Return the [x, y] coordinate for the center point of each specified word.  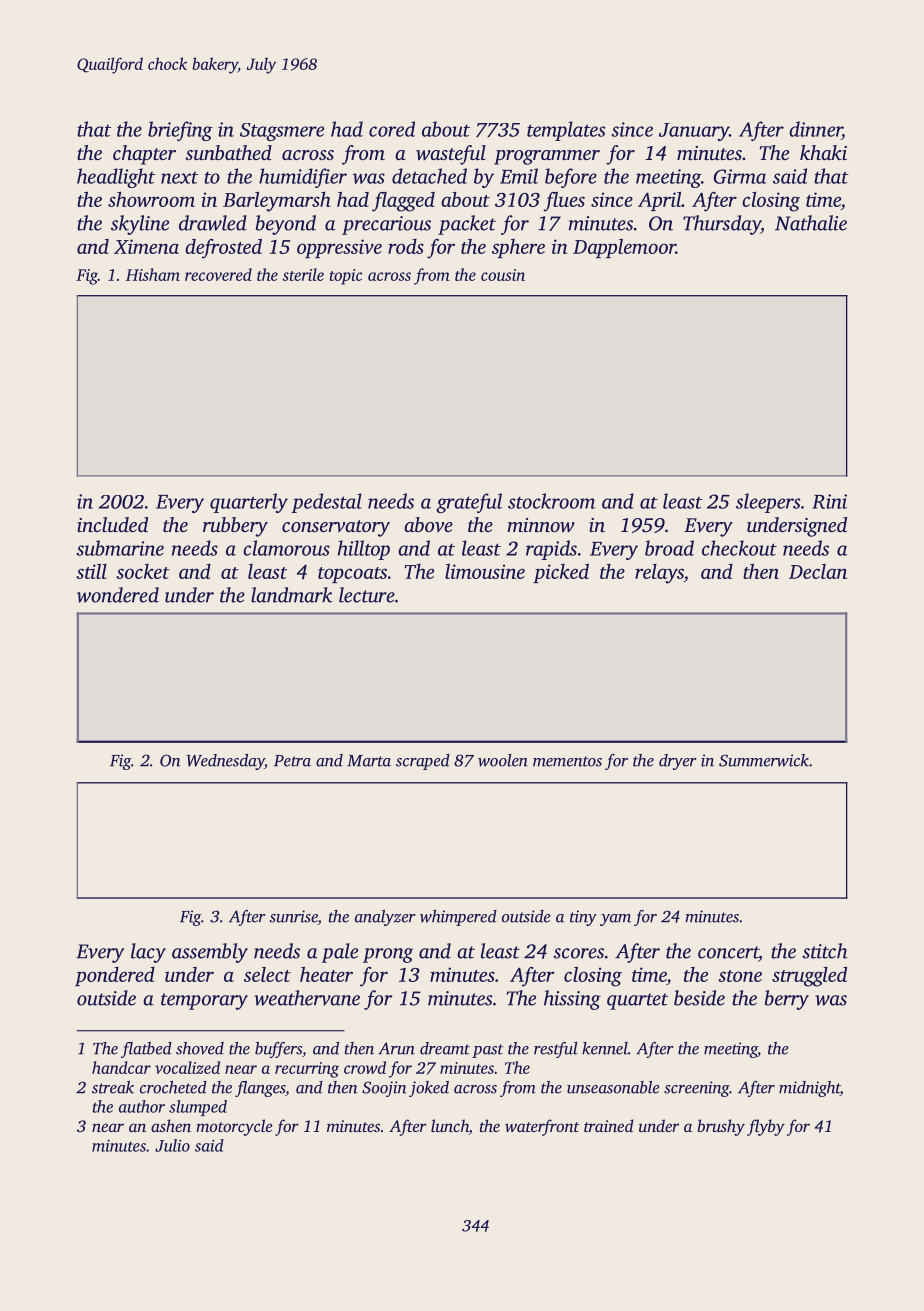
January [694, 132]
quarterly [249, 503]
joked [429, 1089]
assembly [210, 953]
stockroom [551, 501]
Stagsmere [282, 132]
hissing [572, 1000]
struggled [809, 977]
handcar [121, 1067]
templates [566, 131]
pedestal [326, 503]
